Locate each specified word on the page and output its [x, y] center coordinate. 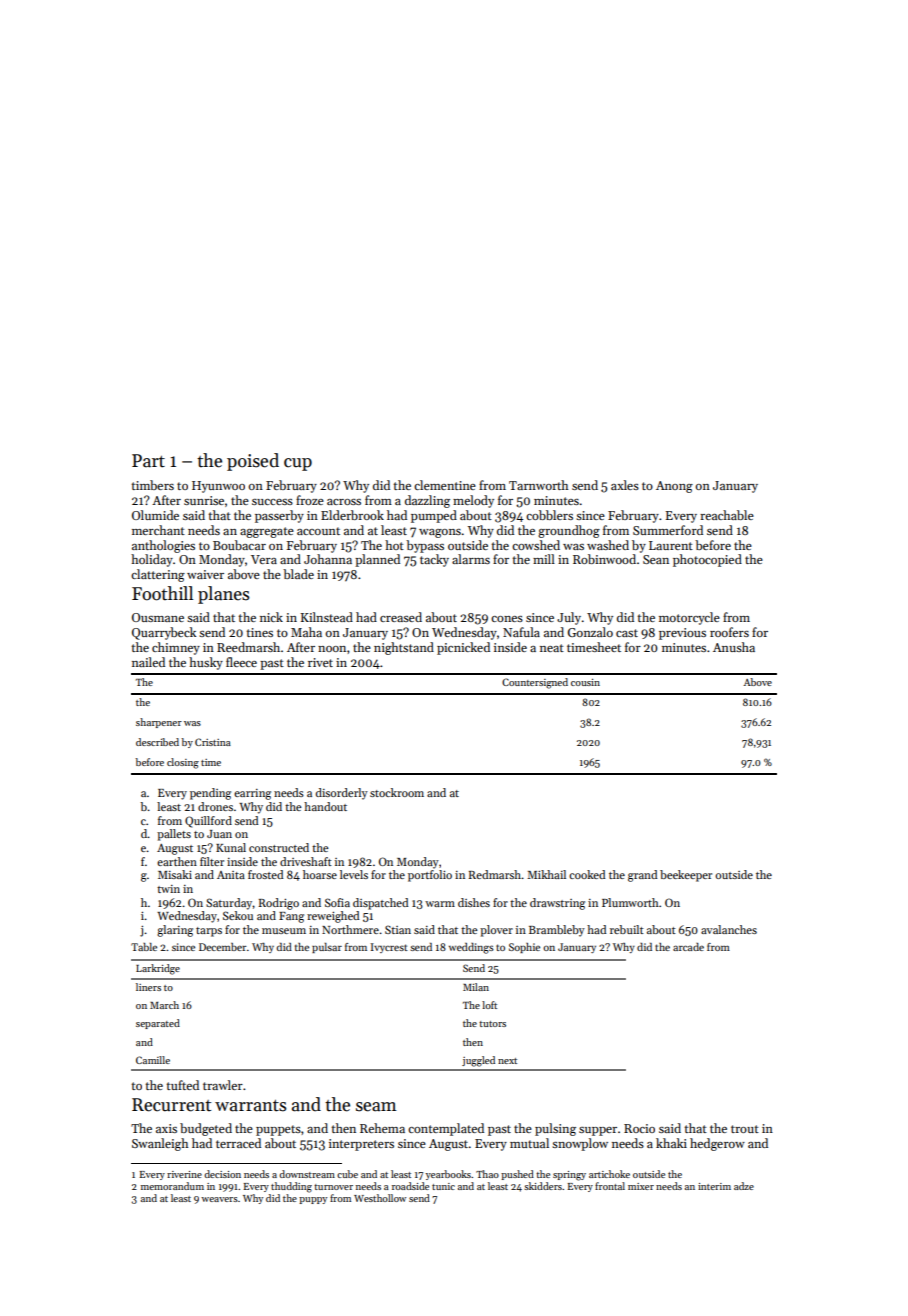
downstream [307, 1174]
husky [206, 663]
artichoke [609, 1174]
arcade [688, 947]
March [164, 1005]
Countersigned [535, 683]
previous [682, 634]
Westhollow [380, 1198]
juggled [478, 1061]
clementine [445, 485]
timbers [153, 485]
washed [608, 545]
